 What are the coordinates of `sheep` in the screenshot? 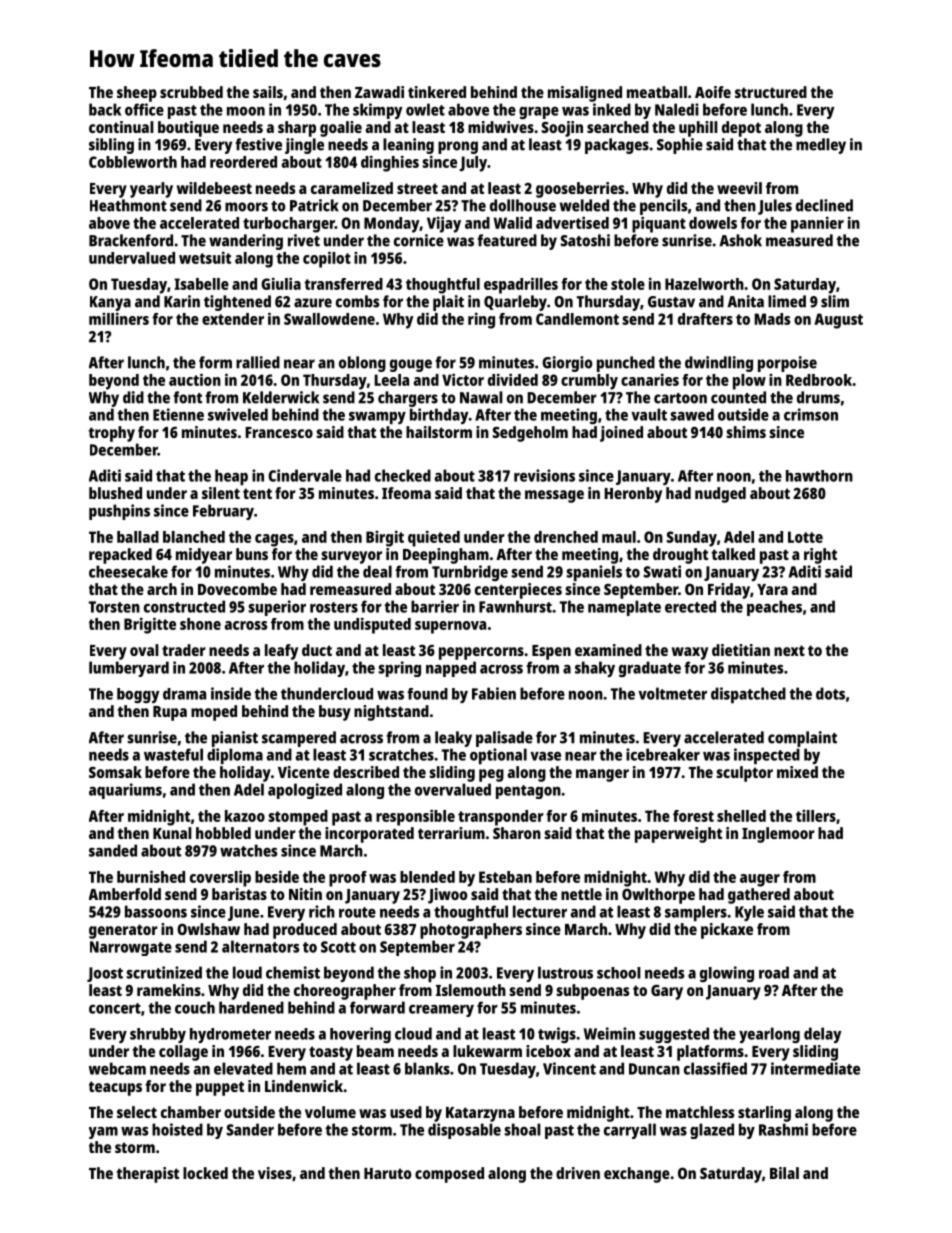 It's located at (137, 94).
